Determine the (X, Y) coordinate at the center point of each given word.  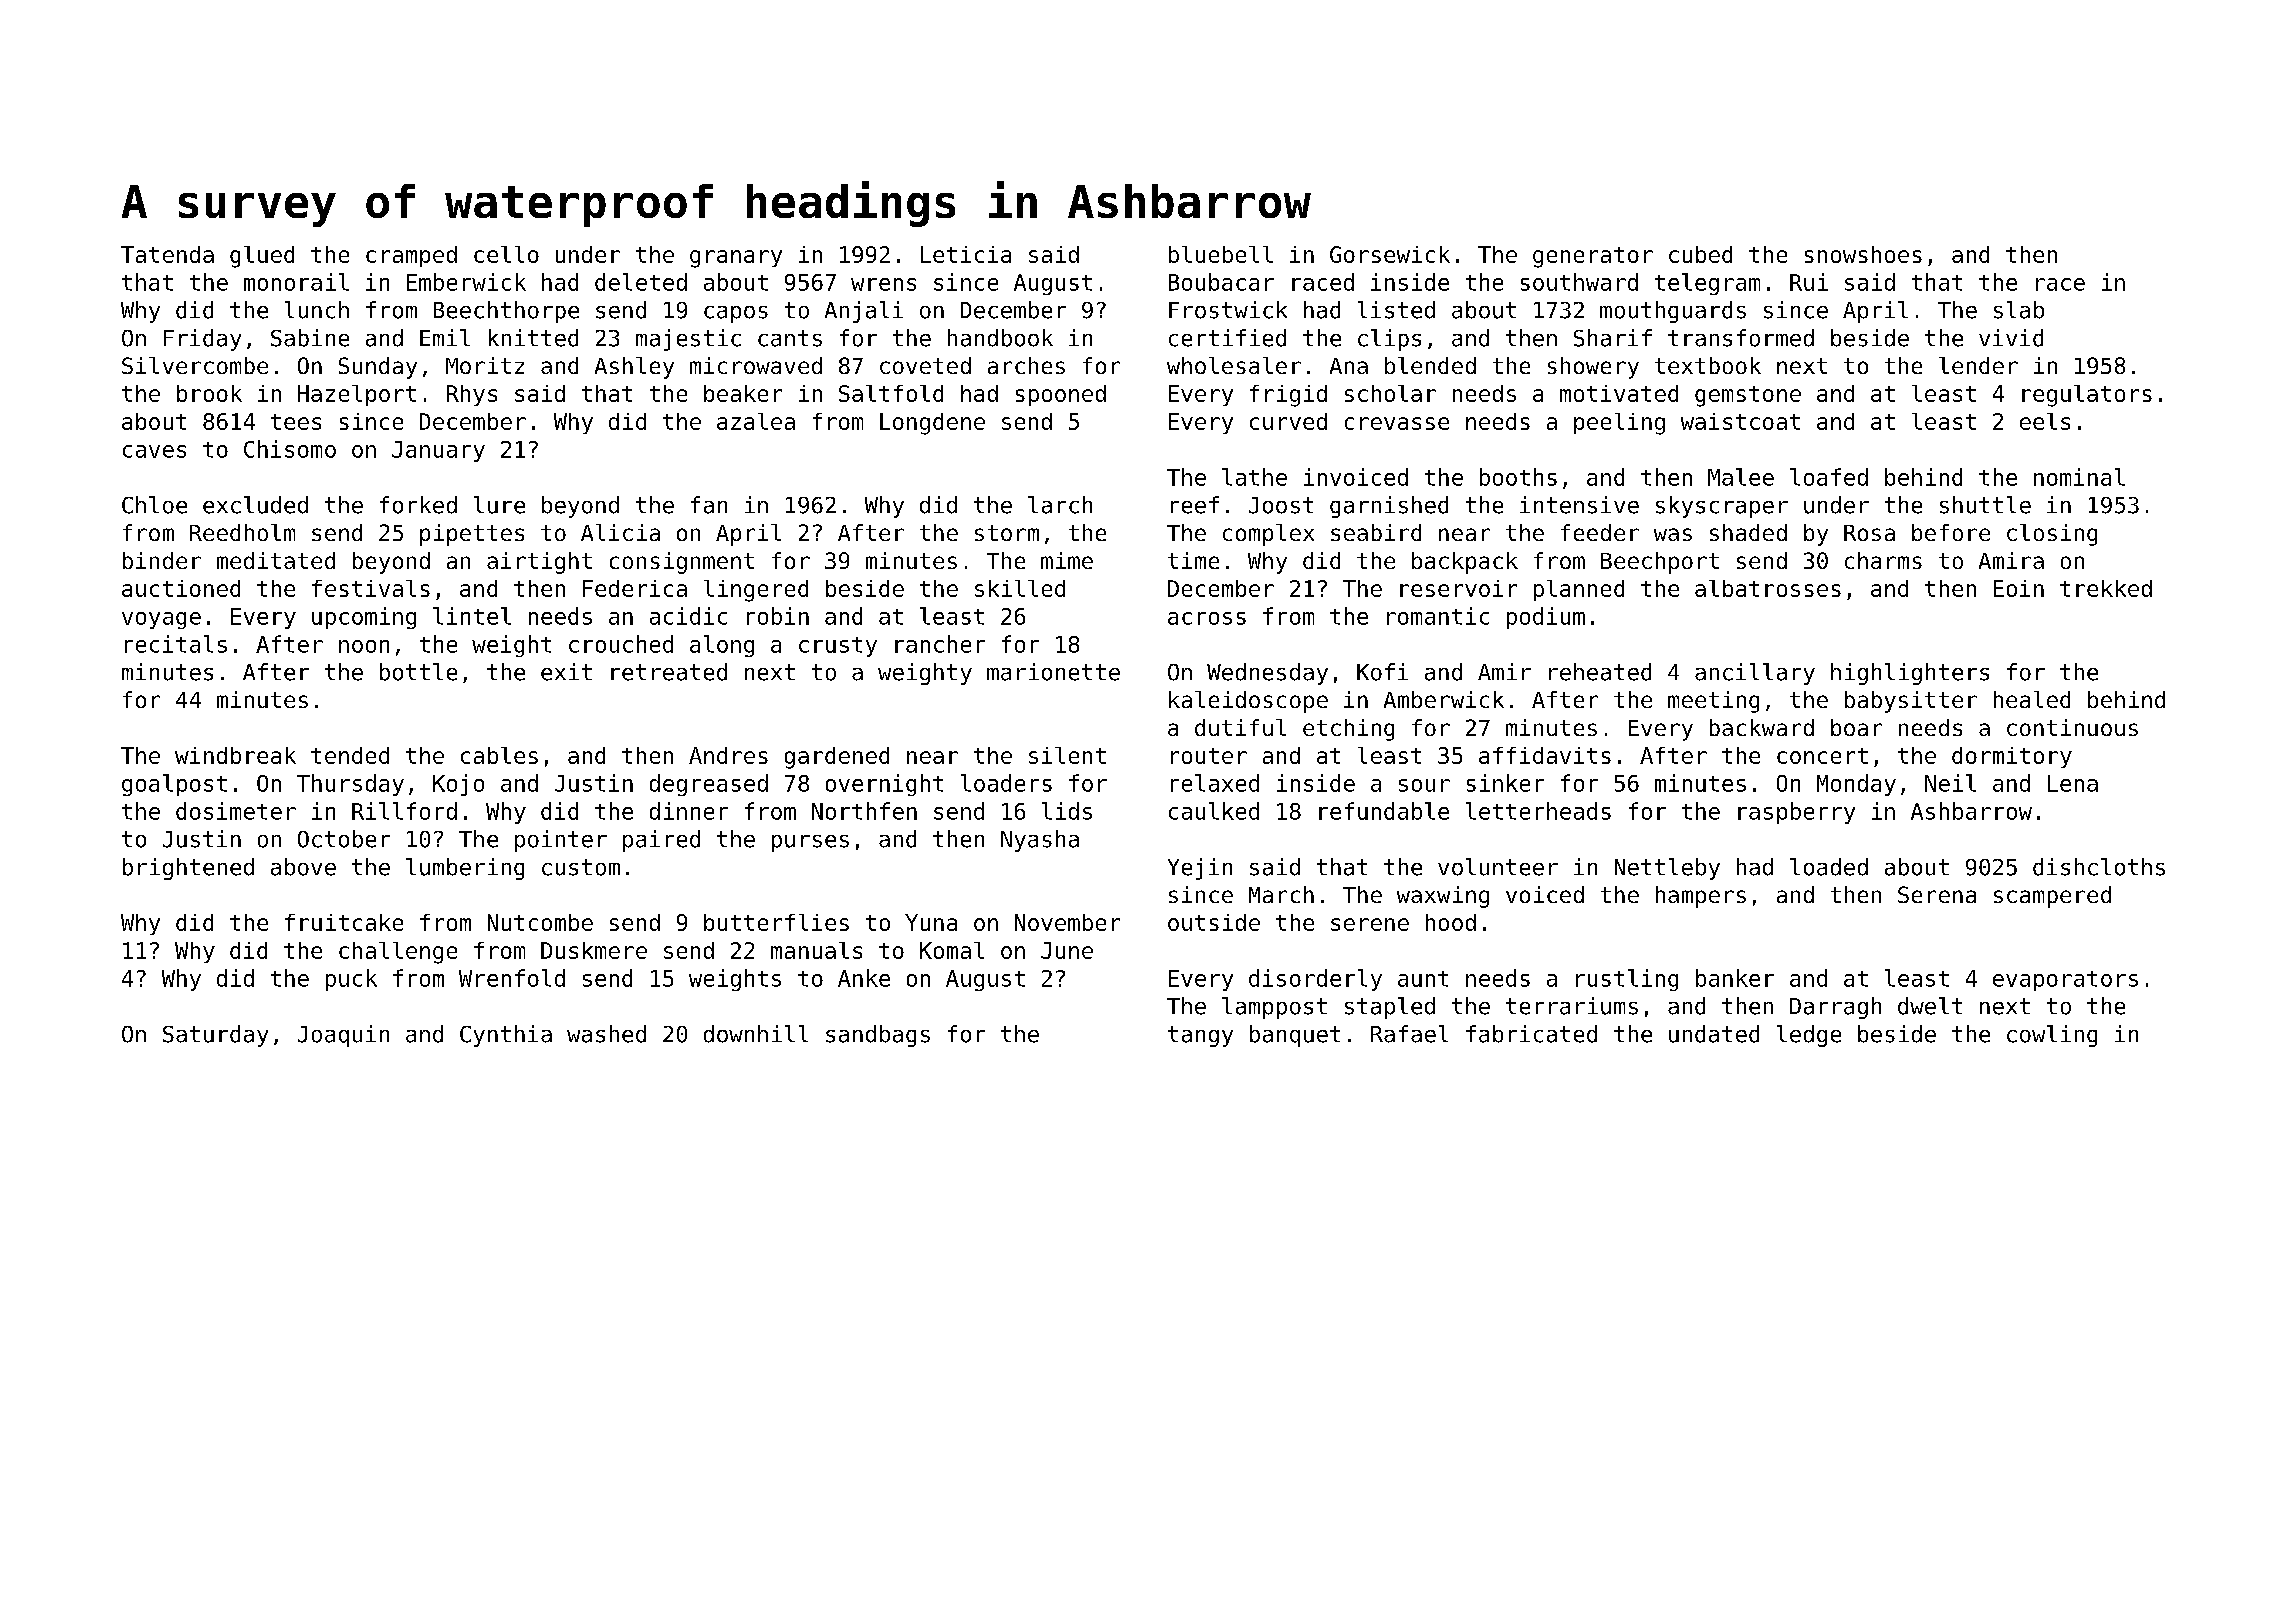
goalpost (174, 785)
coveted (925, 365)
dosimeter (236, 811)
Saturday (215, 1036)
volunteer (1498, 867)
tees (296, 422)
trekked (2106, 588)
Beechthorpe (506, 312)
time (1193, 560)
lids (1067, 811)
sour (1424, 785)
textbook (1708, 365)
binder (162, 560)
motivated (1619, 393)
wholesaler (1234, 365)
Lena (2073, 783)
